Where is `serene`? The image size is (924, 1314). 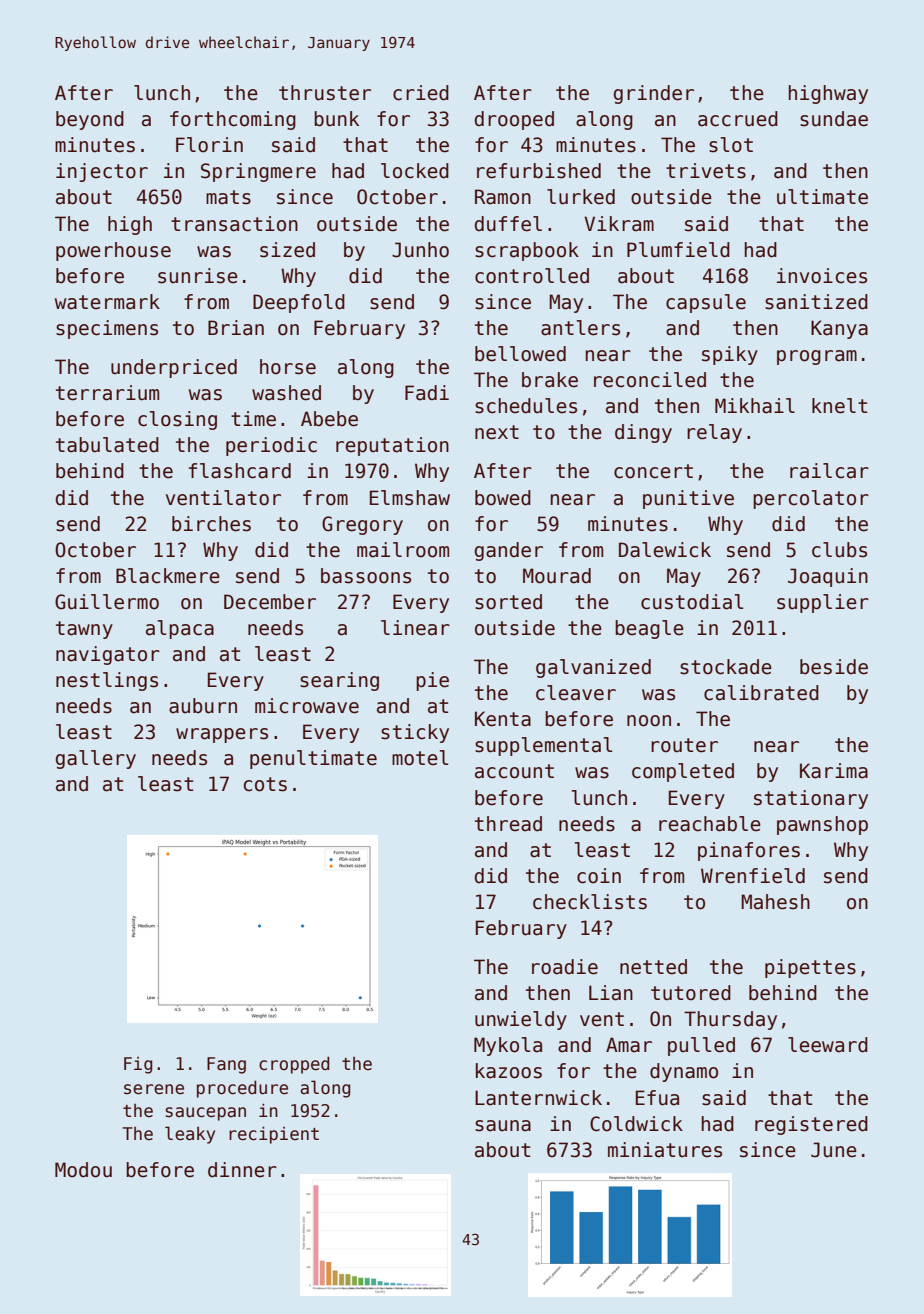 serene is located at coordinates (154, 1089).
